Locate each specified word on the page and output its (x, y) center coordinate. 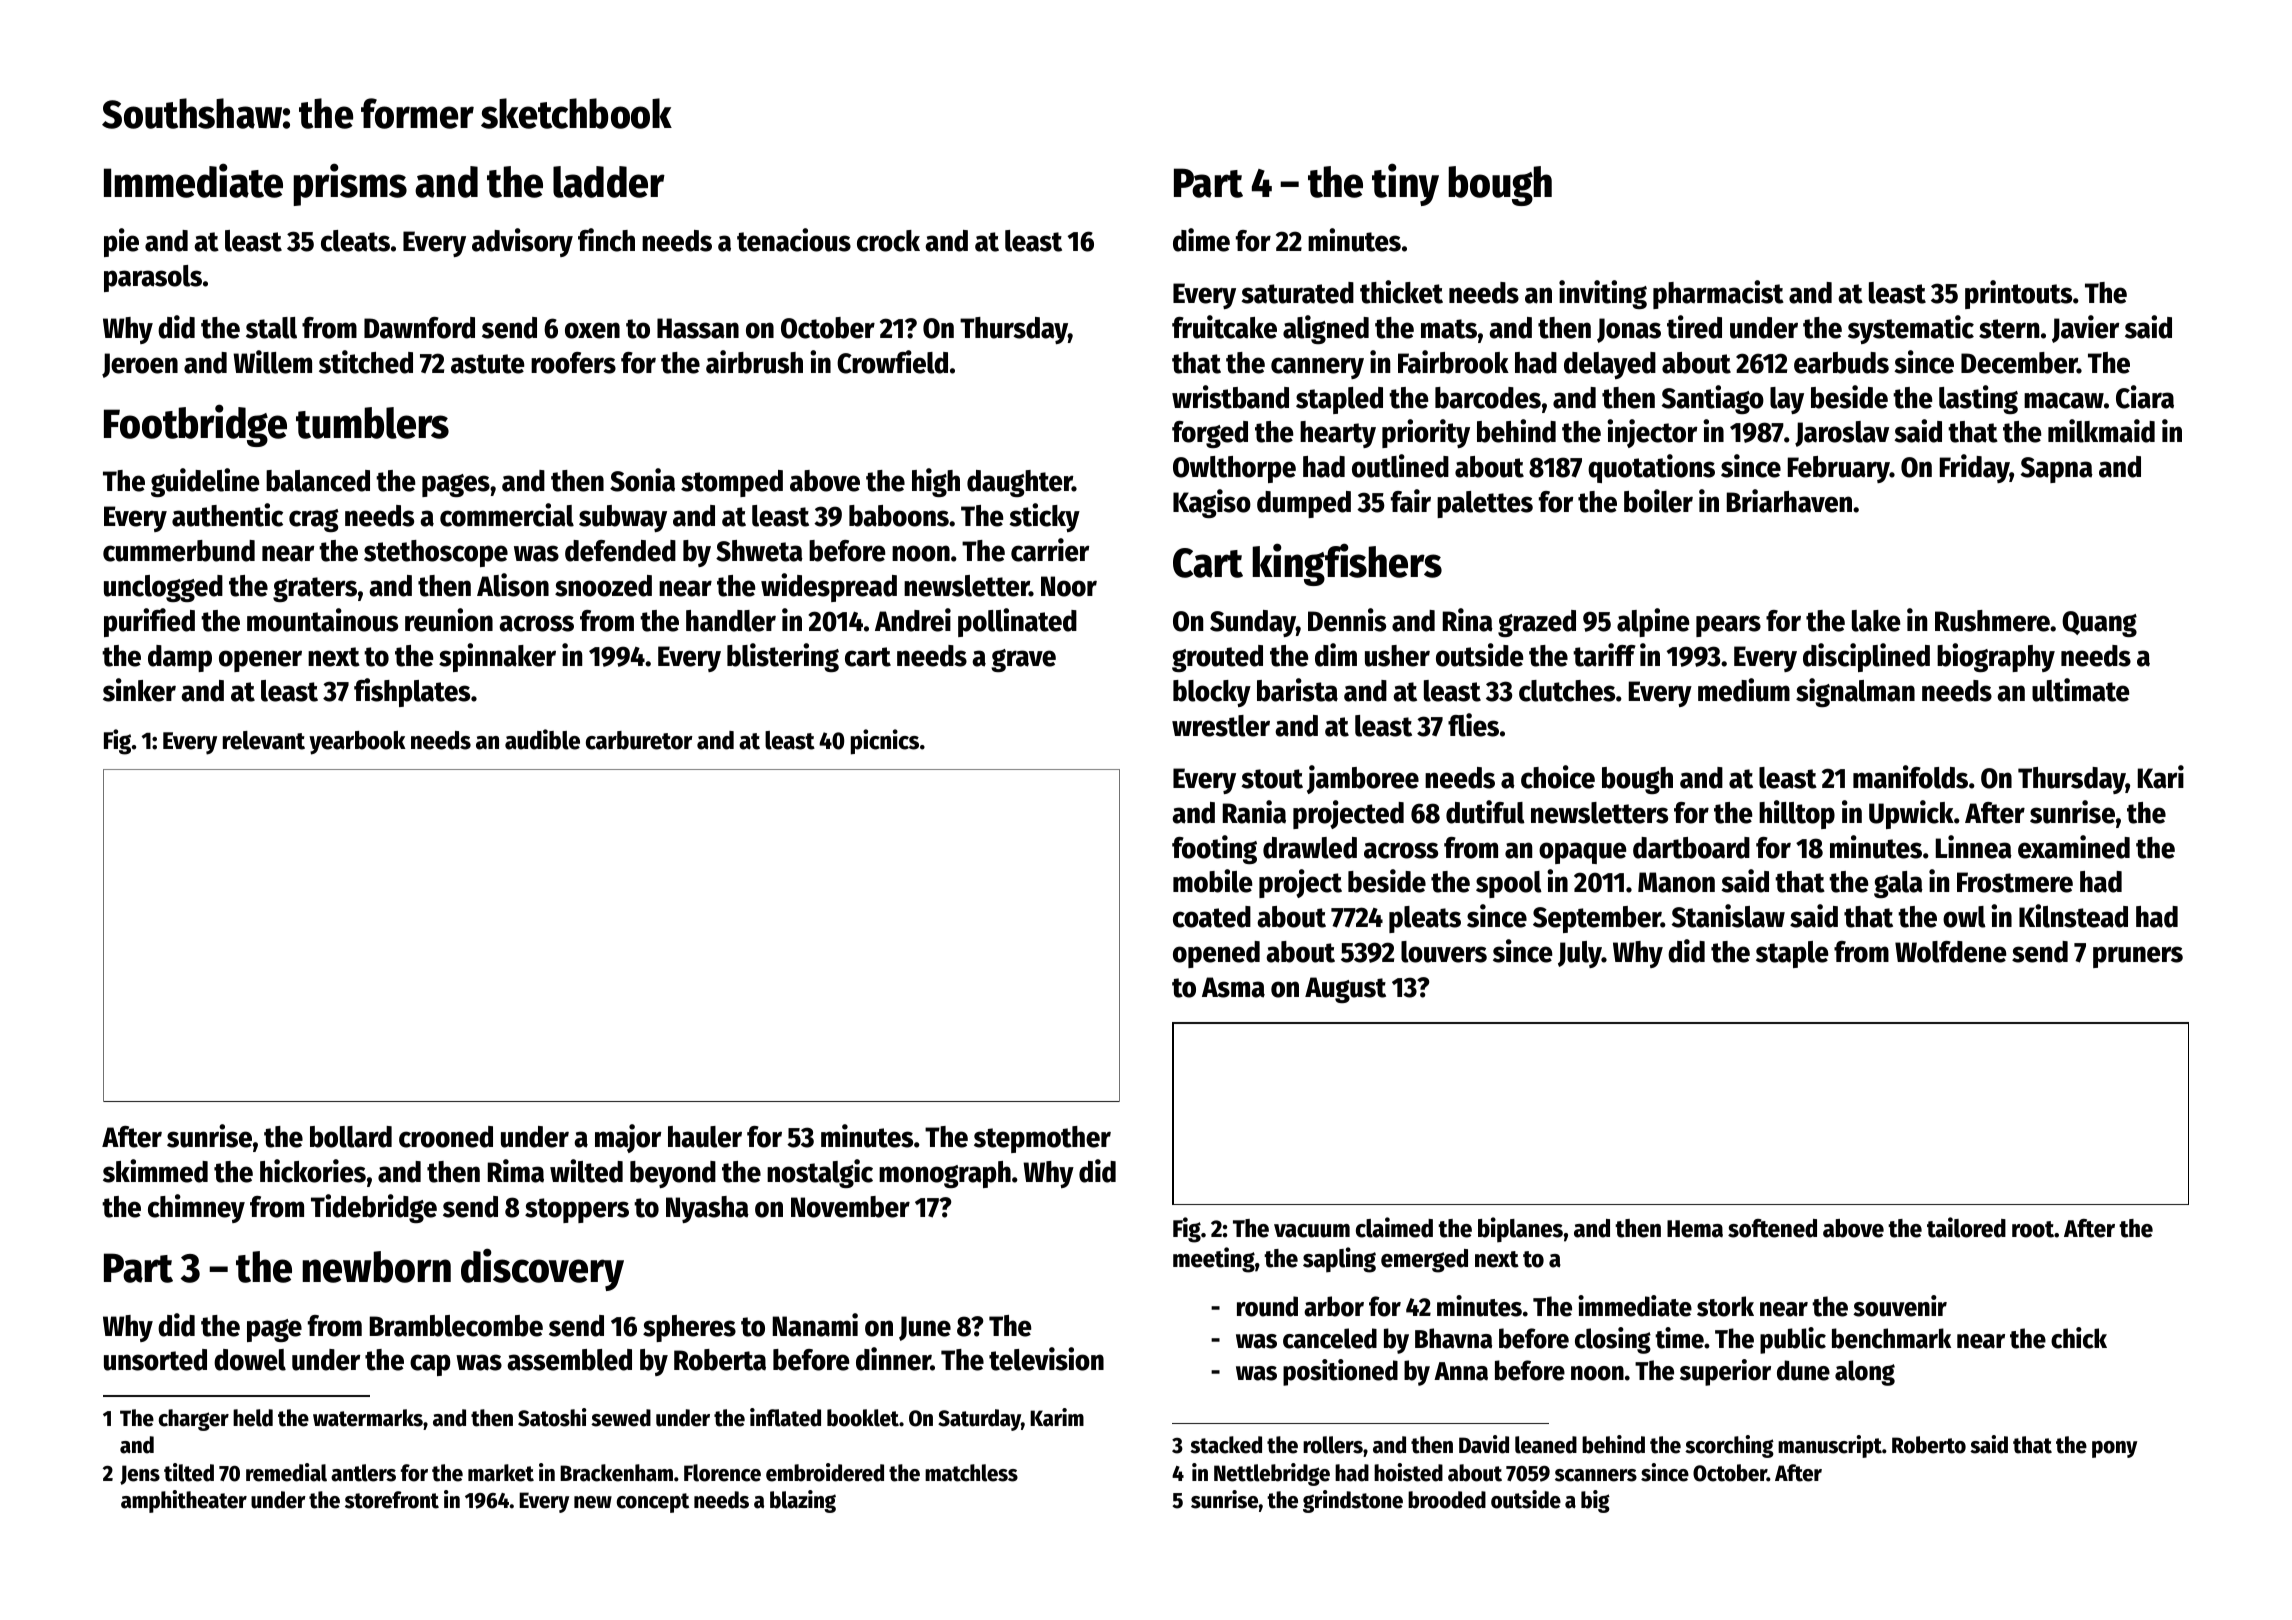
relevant (264, 740)
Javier (2085, 329)
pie (121, 242)
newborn (376, 1267)
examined (2074, 847)
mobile (1213, 881)
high (936, 482)
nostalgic (820, 1173)
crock (888, 241)
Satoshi (552, 1417)
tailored (1966, 1227)
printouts (2018, 294)
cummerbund (179, 551)
